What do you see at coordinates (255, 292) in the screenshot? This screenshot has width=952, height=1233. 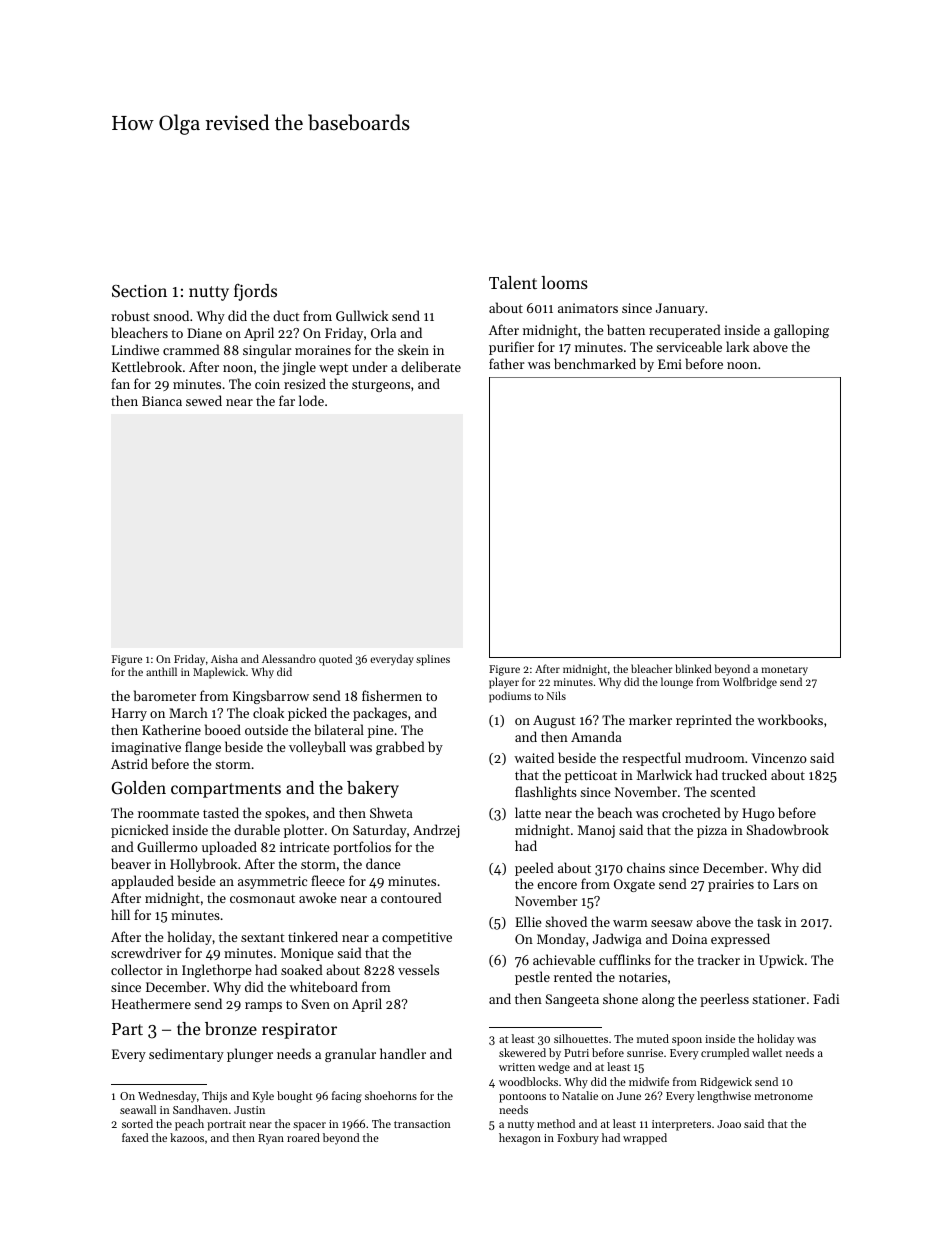 I see `fjords` at bounding box center [255, 292].
